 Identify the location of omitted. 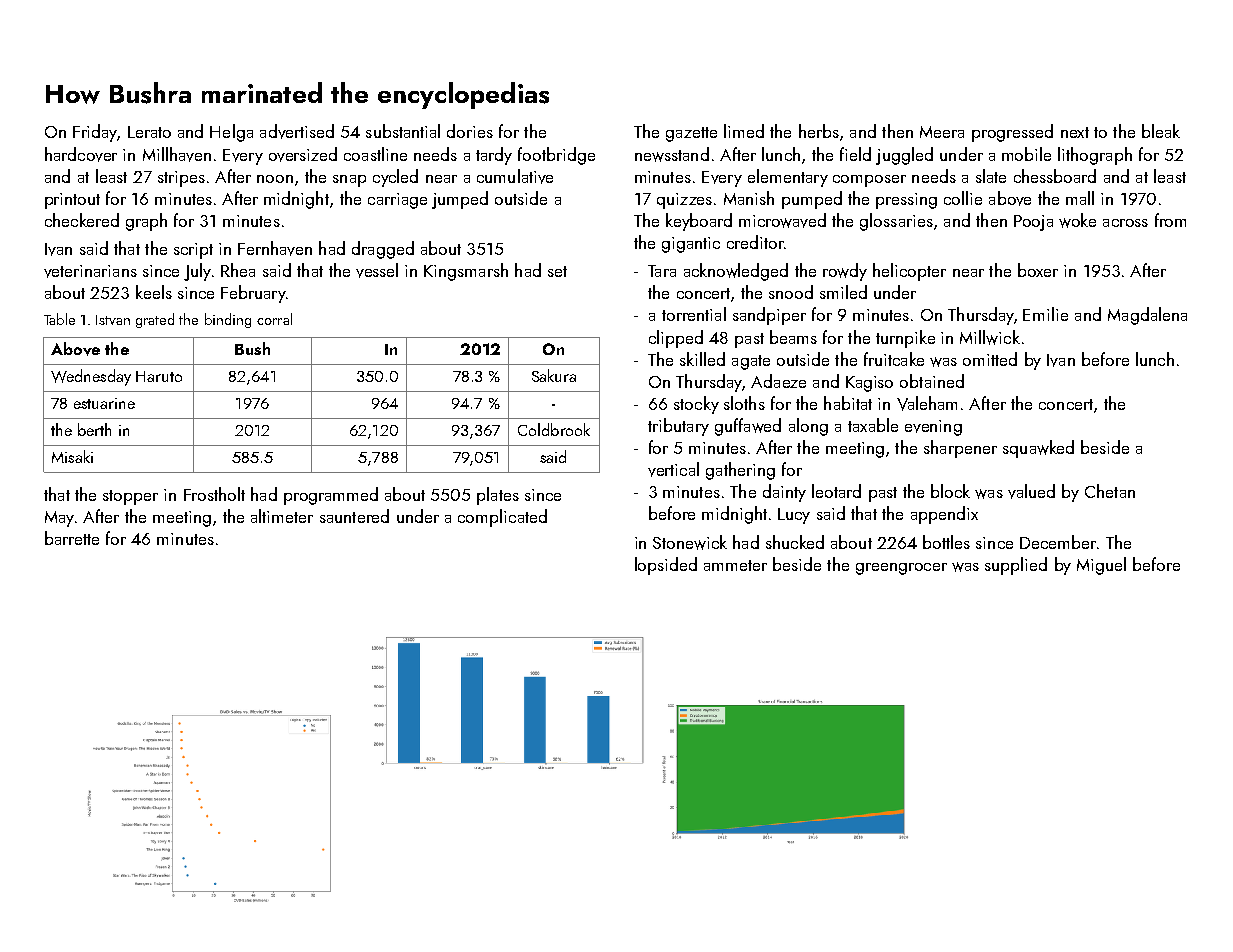
(990, 359).
